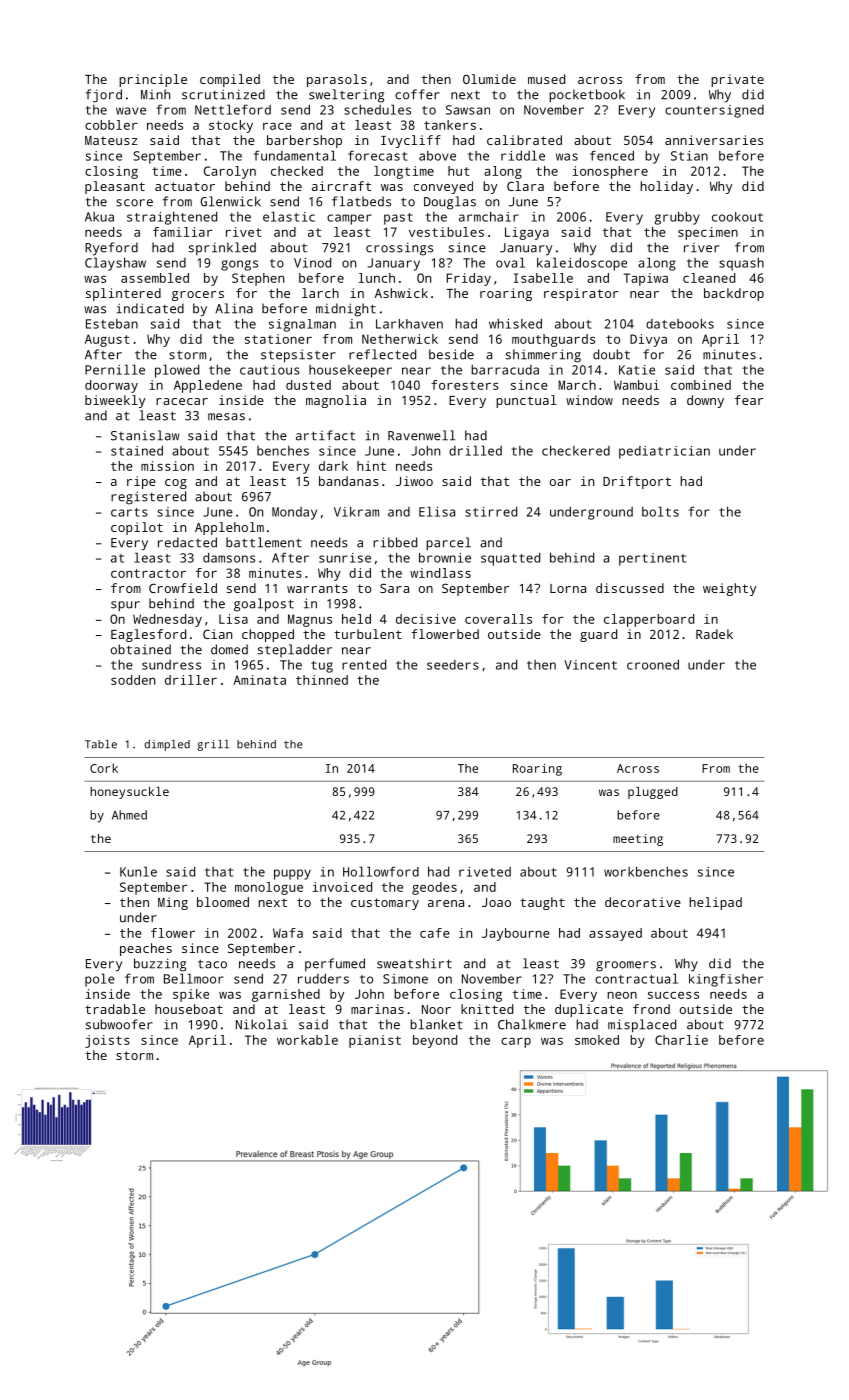 This document has height=1400, width=849. Describe the element at coordinates (231, 126) in the document. I see `stocky` at that location.
